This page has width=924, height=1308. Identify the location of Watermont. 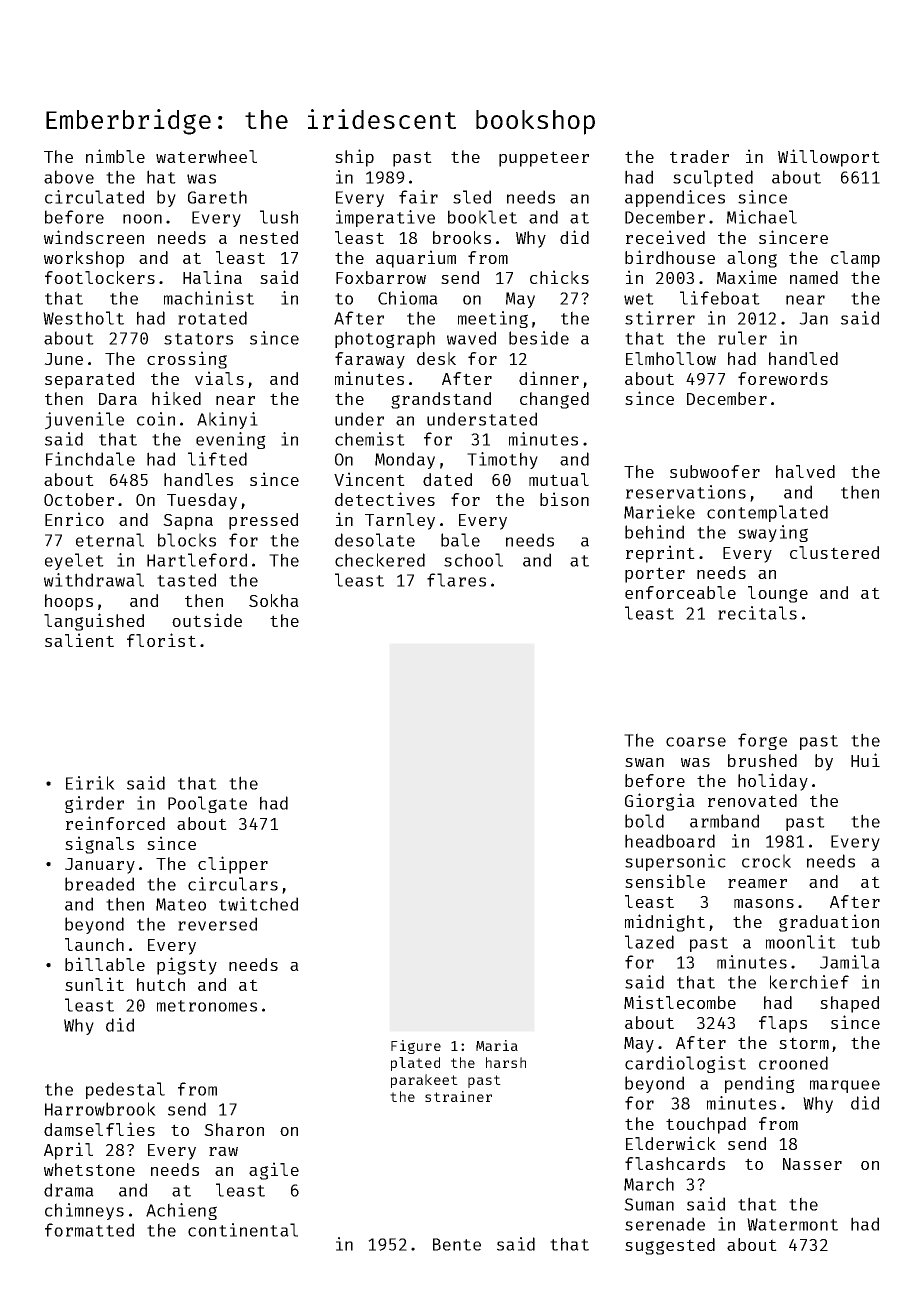
(792, 1224).
